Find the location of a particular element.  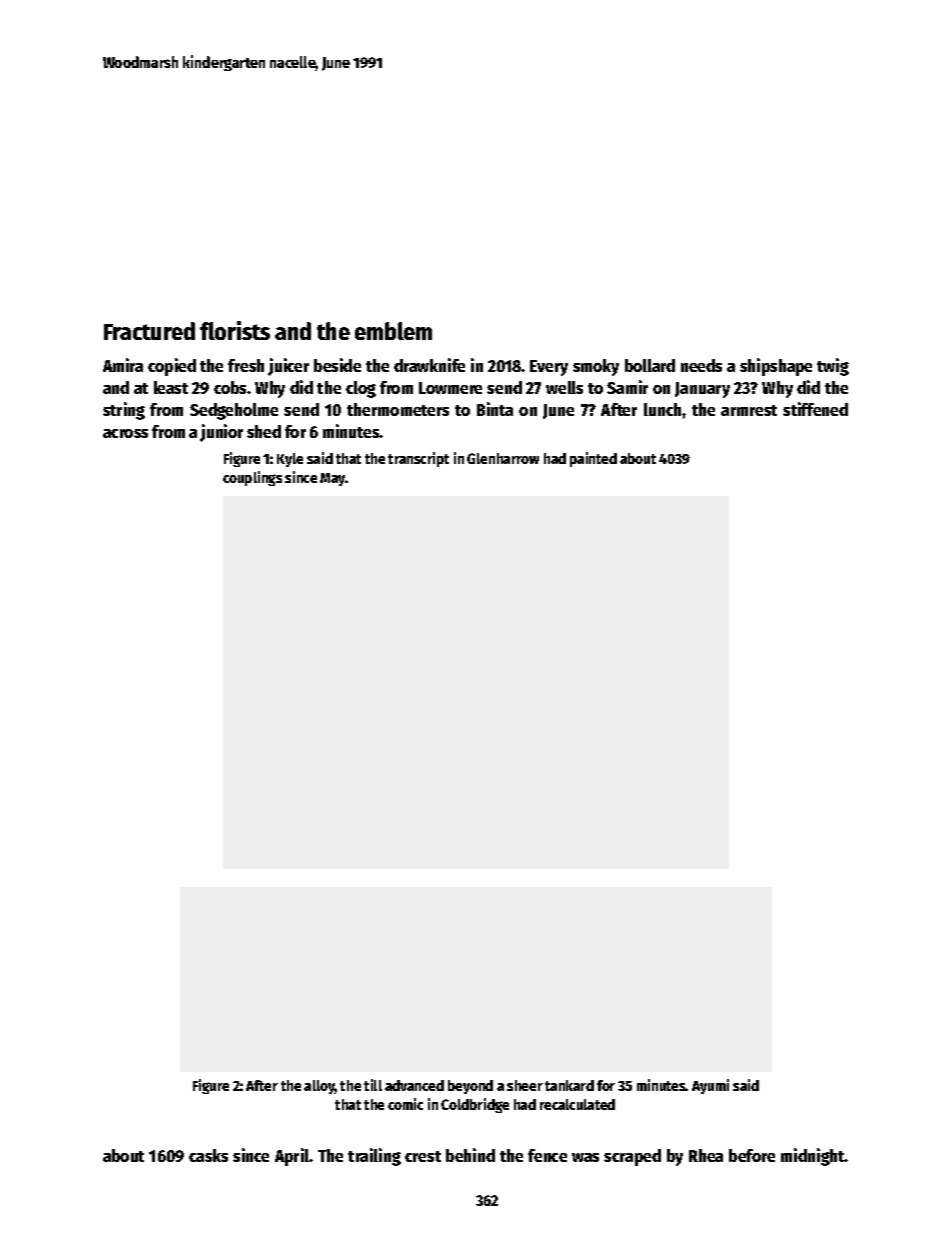

Kyle is located at coordinates (290, 460).
